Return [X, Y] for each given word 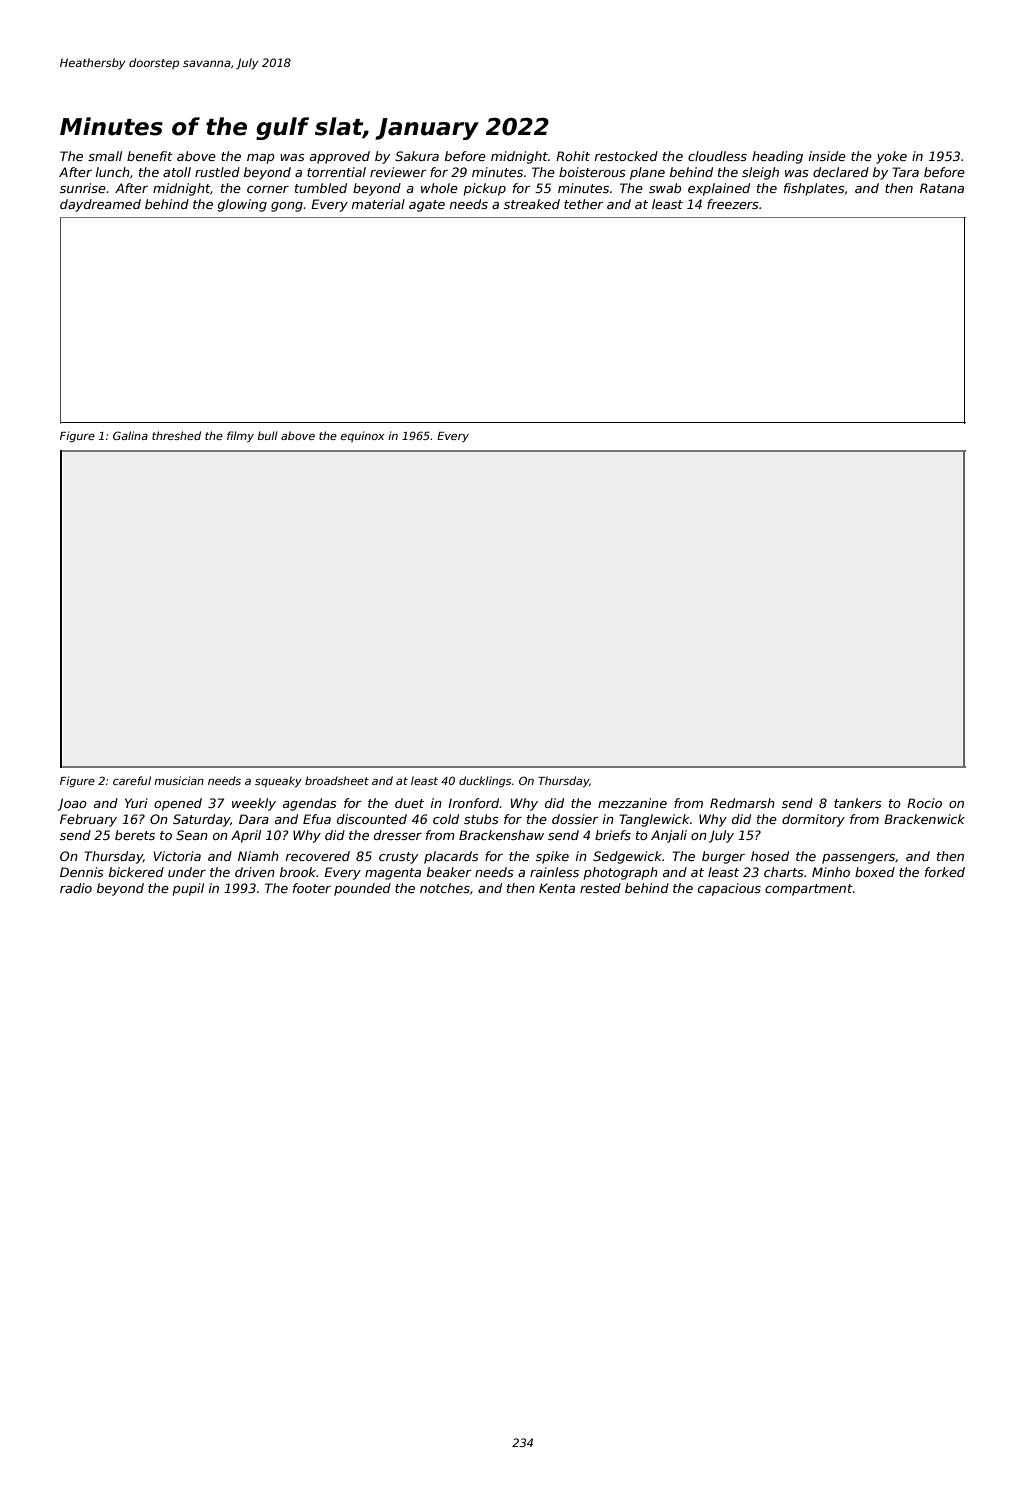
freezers [733, 204]
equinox [363, 436]
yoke [891, 157]
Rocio [924, 803]
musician [179, 780]
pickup [484, 189]
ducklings [485, 782]
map [261, 159]
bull [267, 435]
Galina [130, 435]
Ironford [474, 803]
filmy [240, 436]
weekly [254, 804]
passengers [858, 859]
